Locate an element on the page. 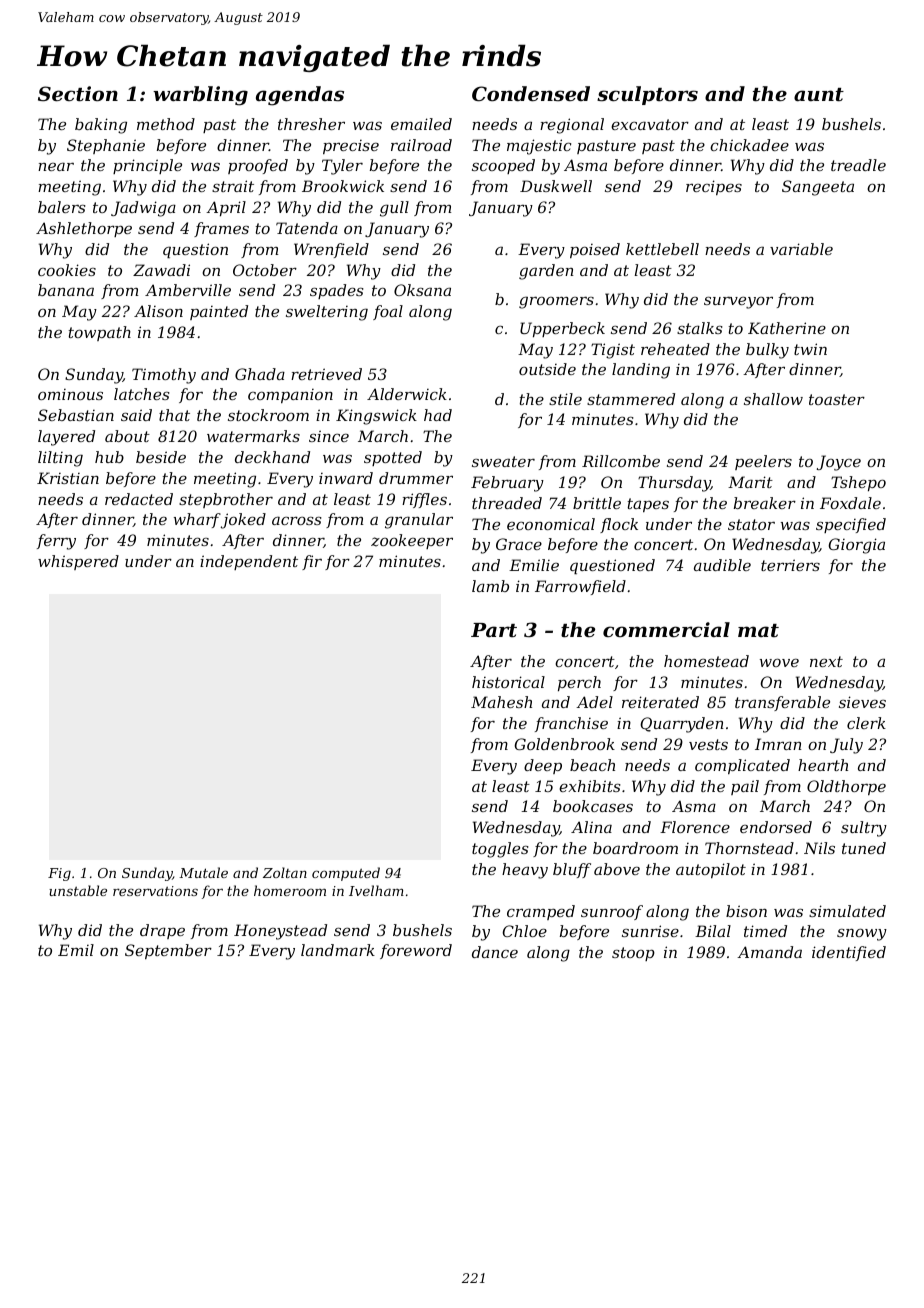 The image size is (924, 1308). ferry is located at coordinates (56, 542).
